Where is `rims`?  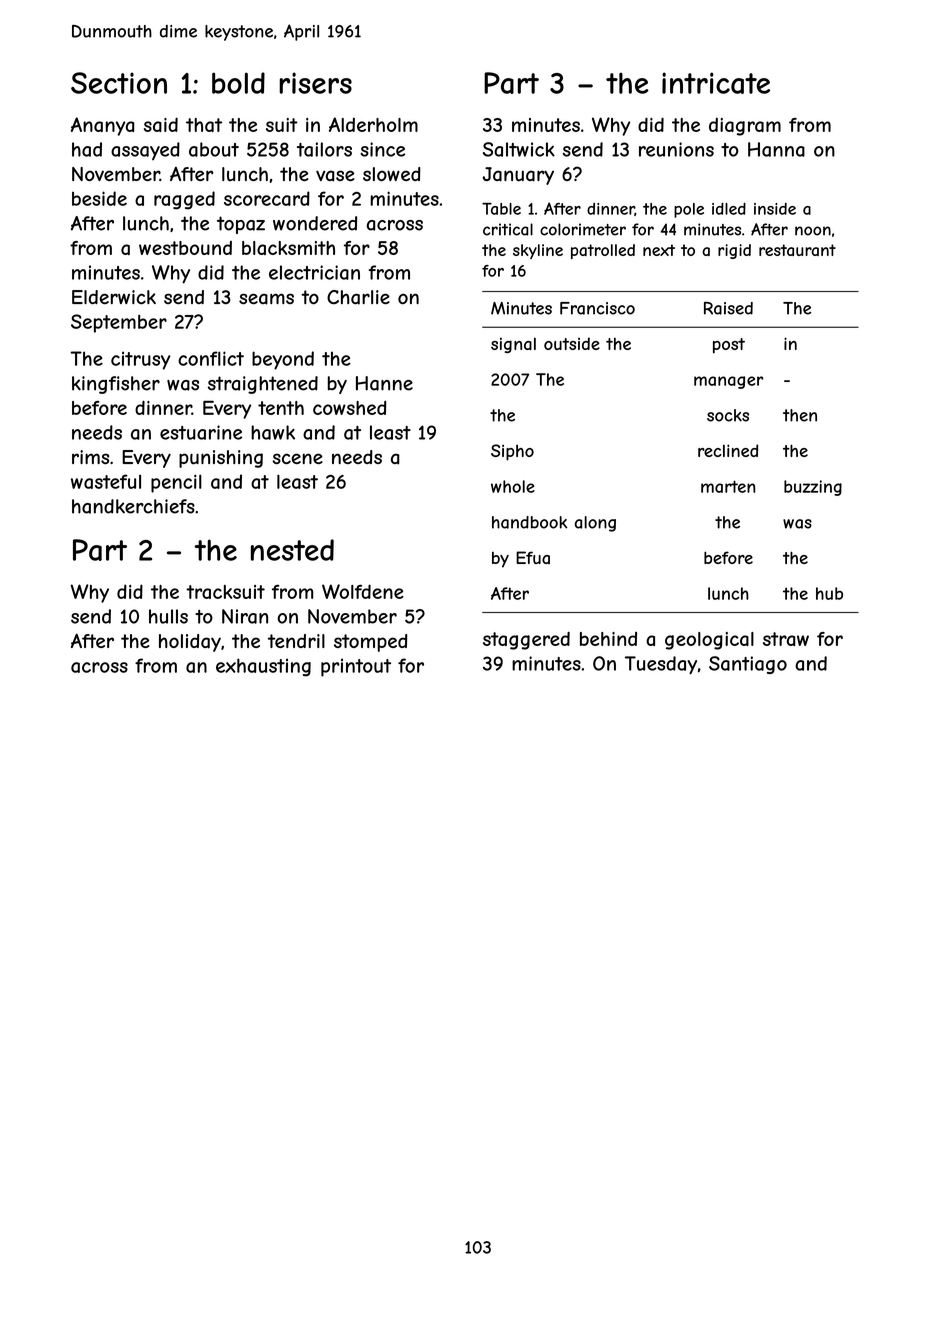
rims is located at coordinates (90, 457).
